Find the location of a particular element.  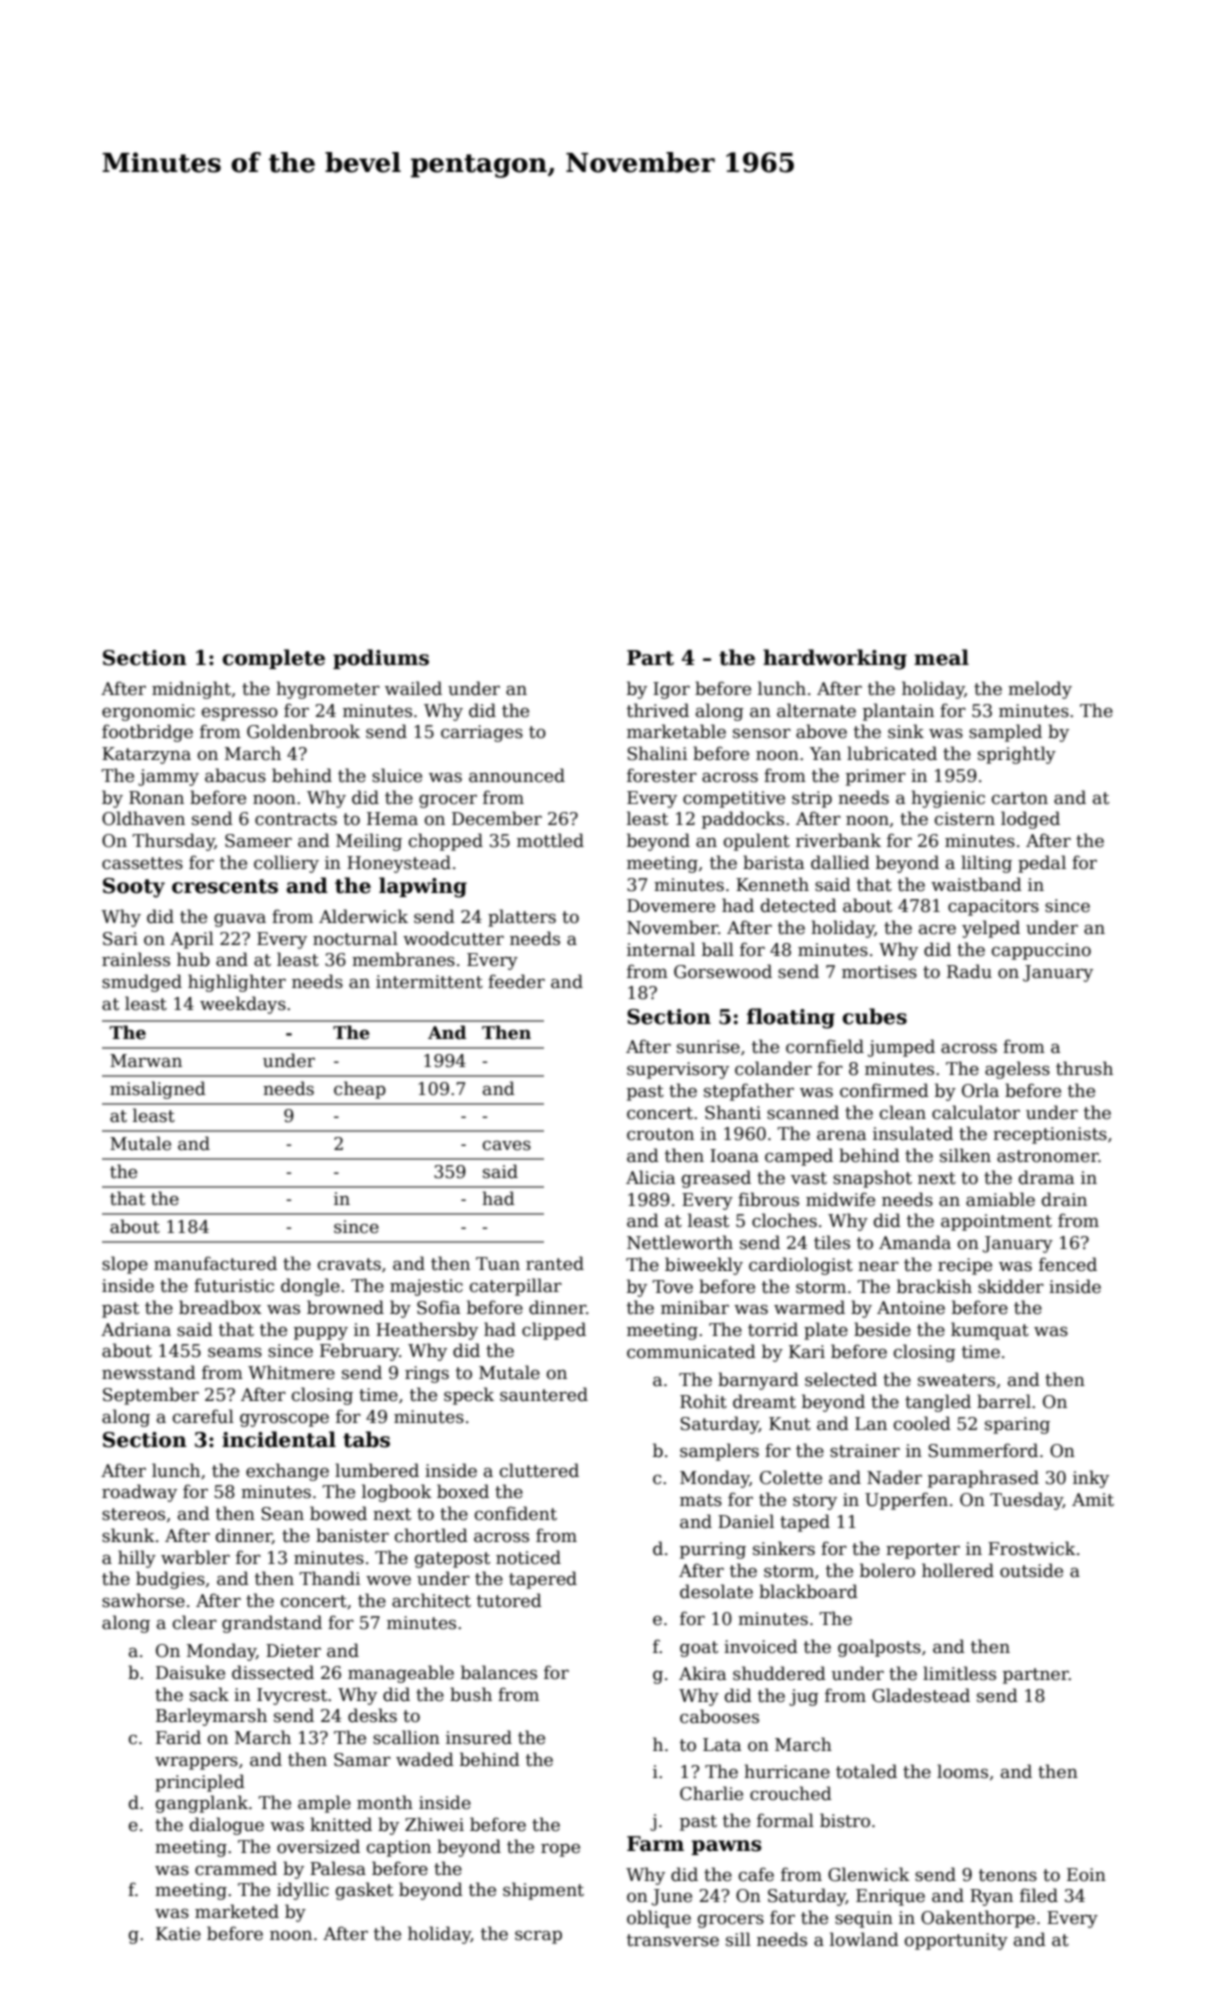

Oldhaven is located at coordinates (143, 818).
